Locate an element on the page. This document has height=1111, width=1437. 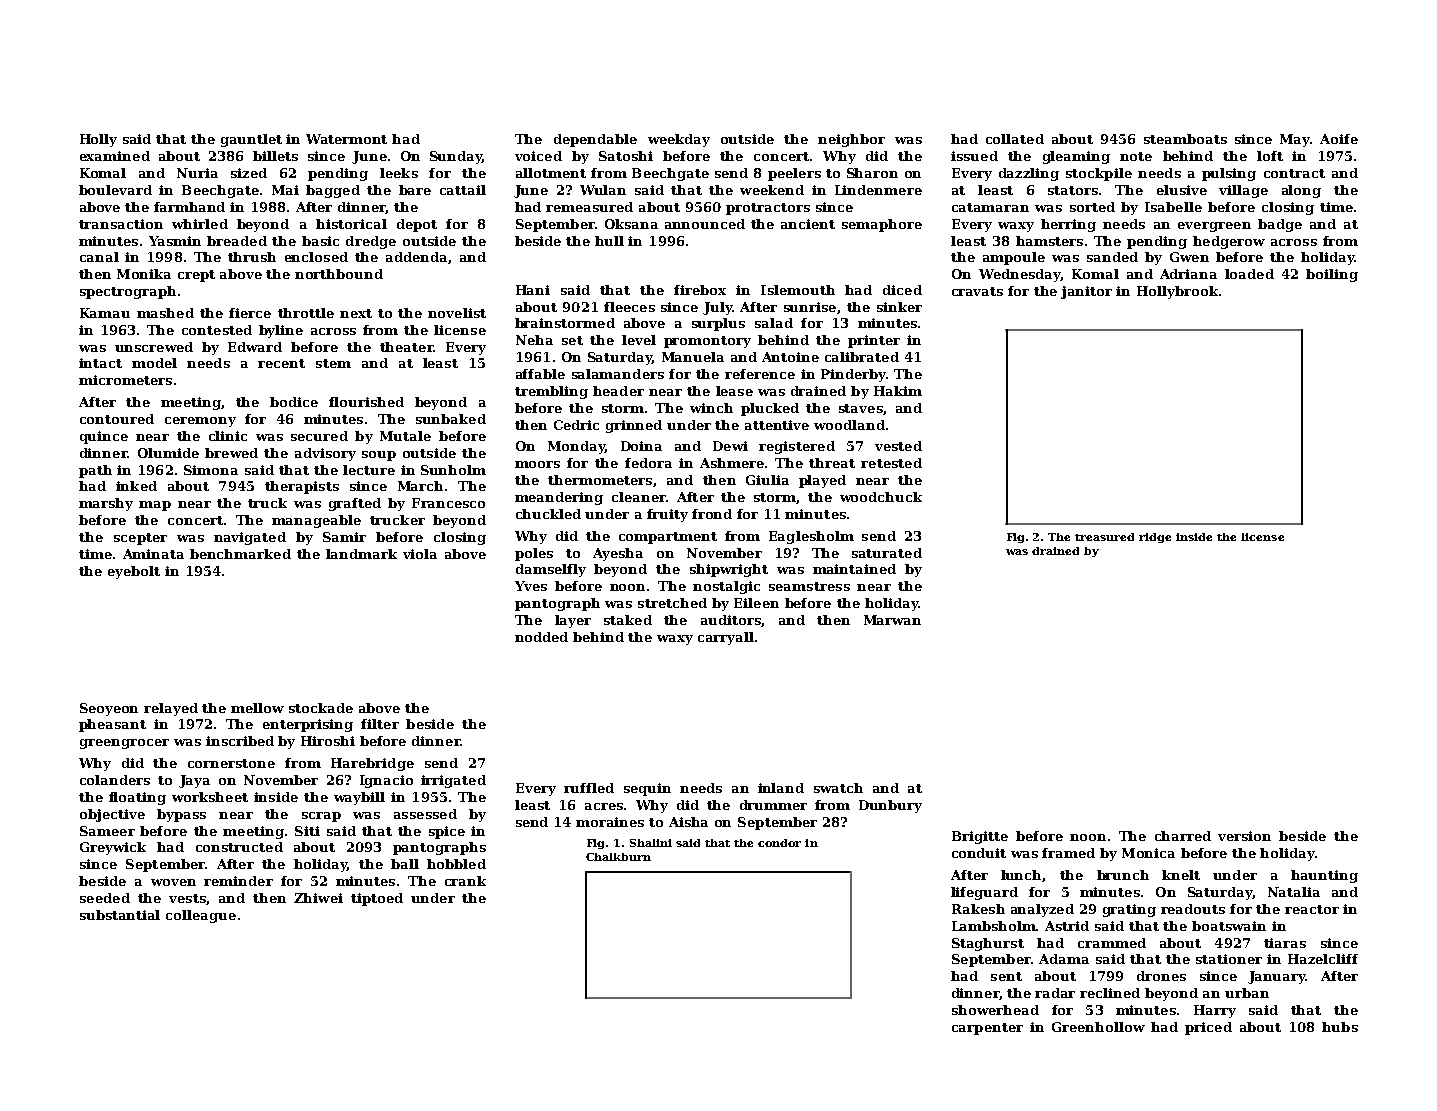
substantial is located at coordinates (120, 915).
